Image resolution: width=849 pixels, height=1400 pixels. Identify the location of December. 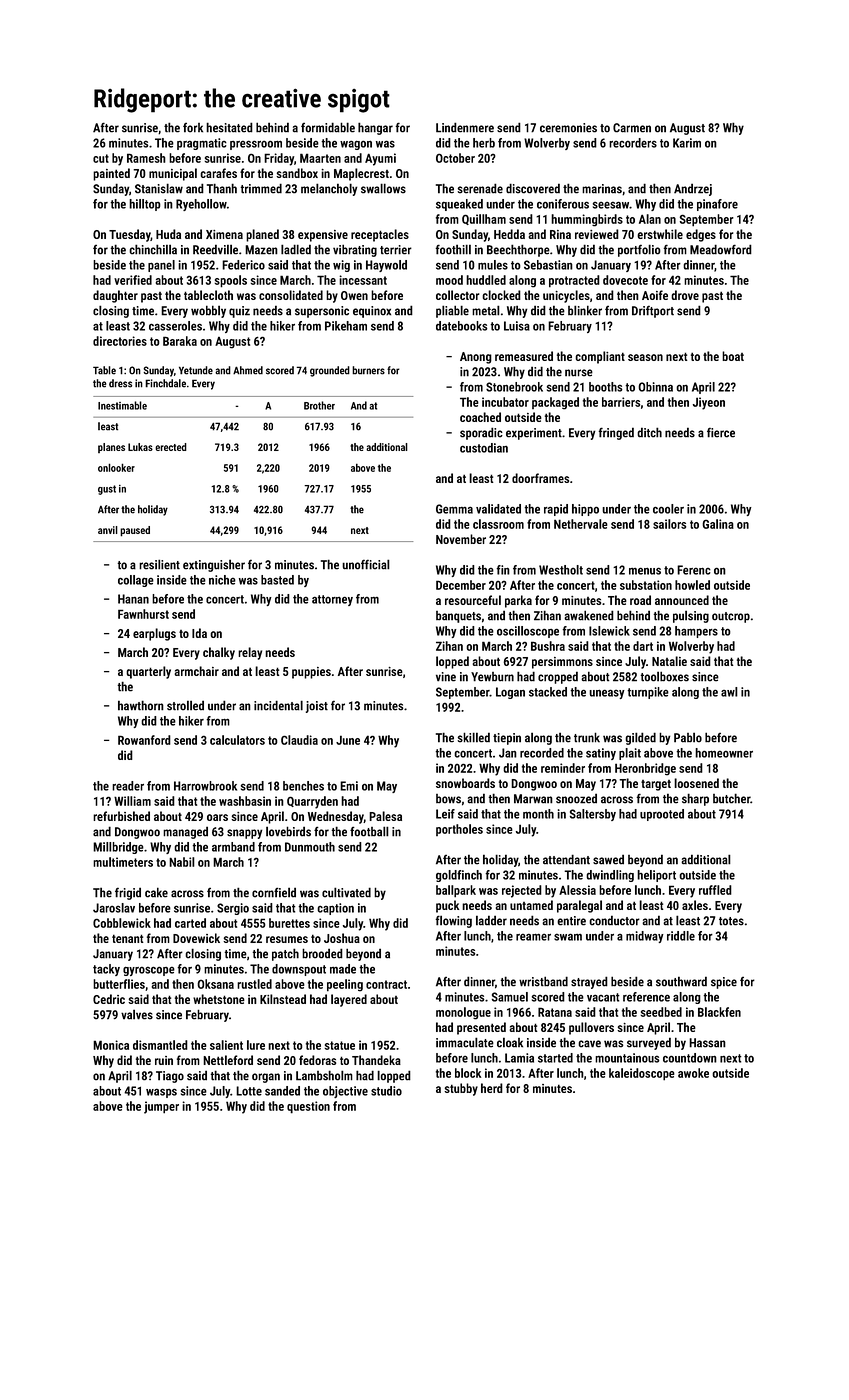
(461, 585).
